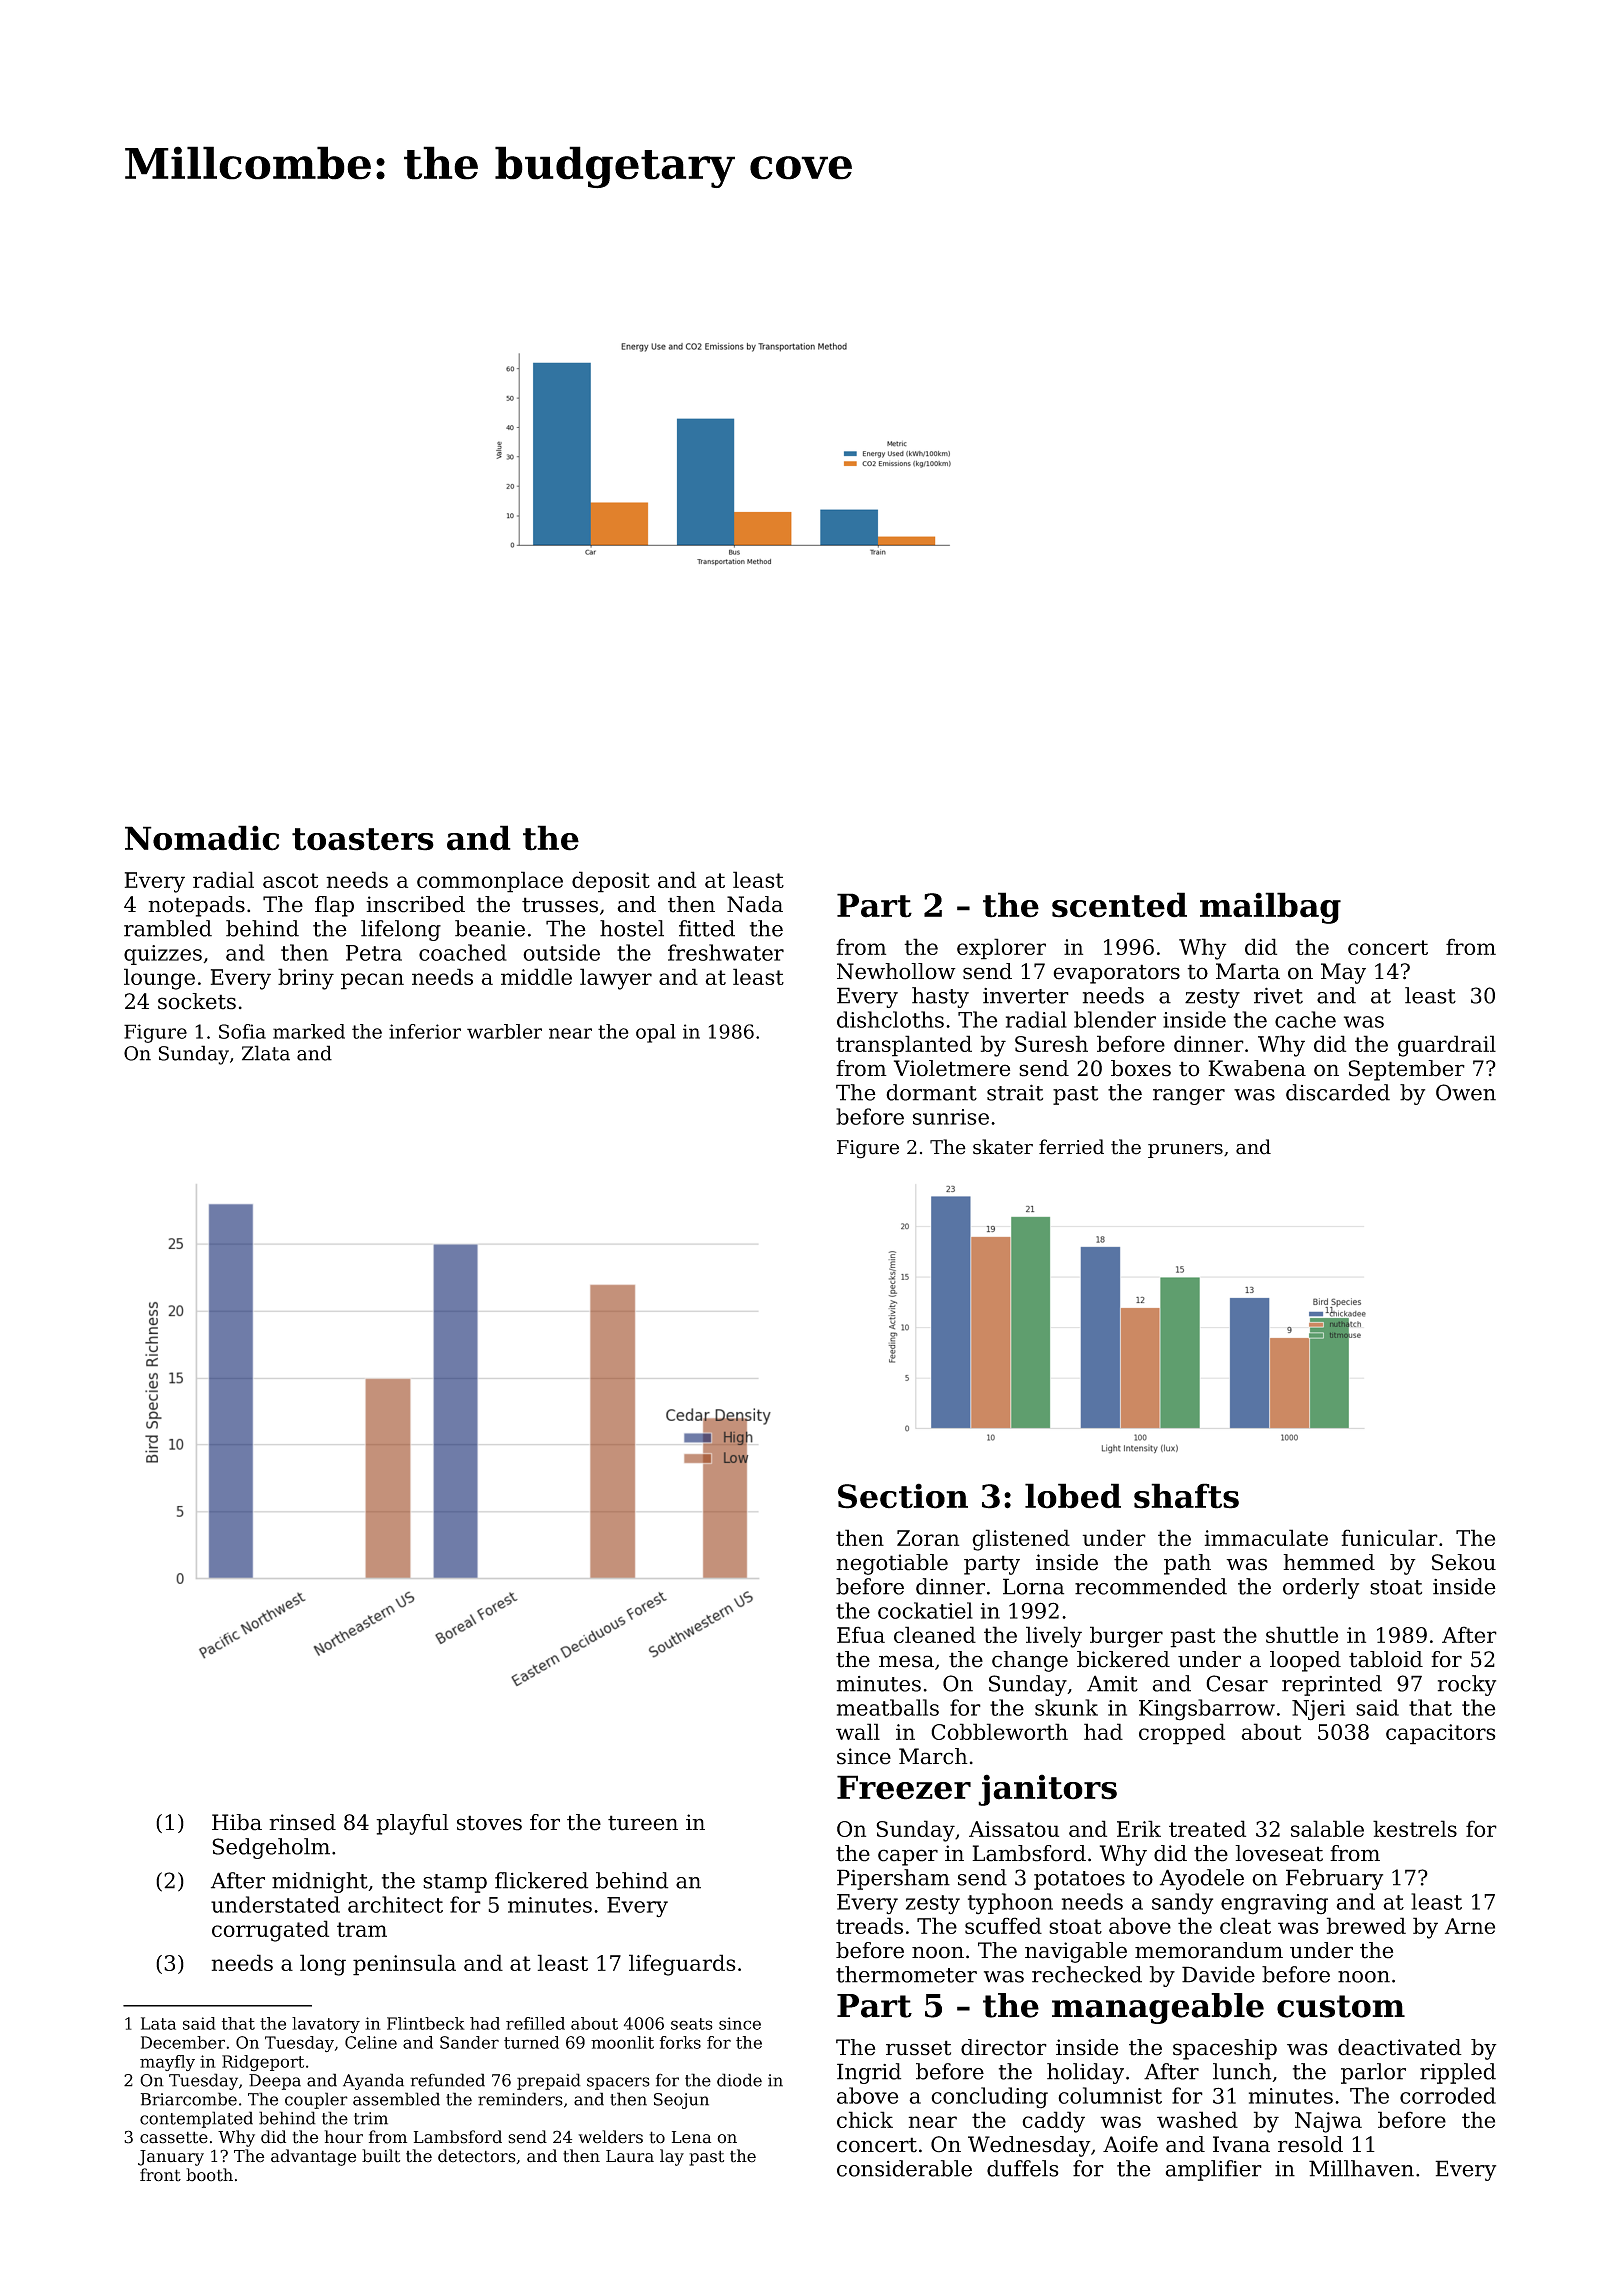  I want to click on kestrels, so click(1415, 1828).
